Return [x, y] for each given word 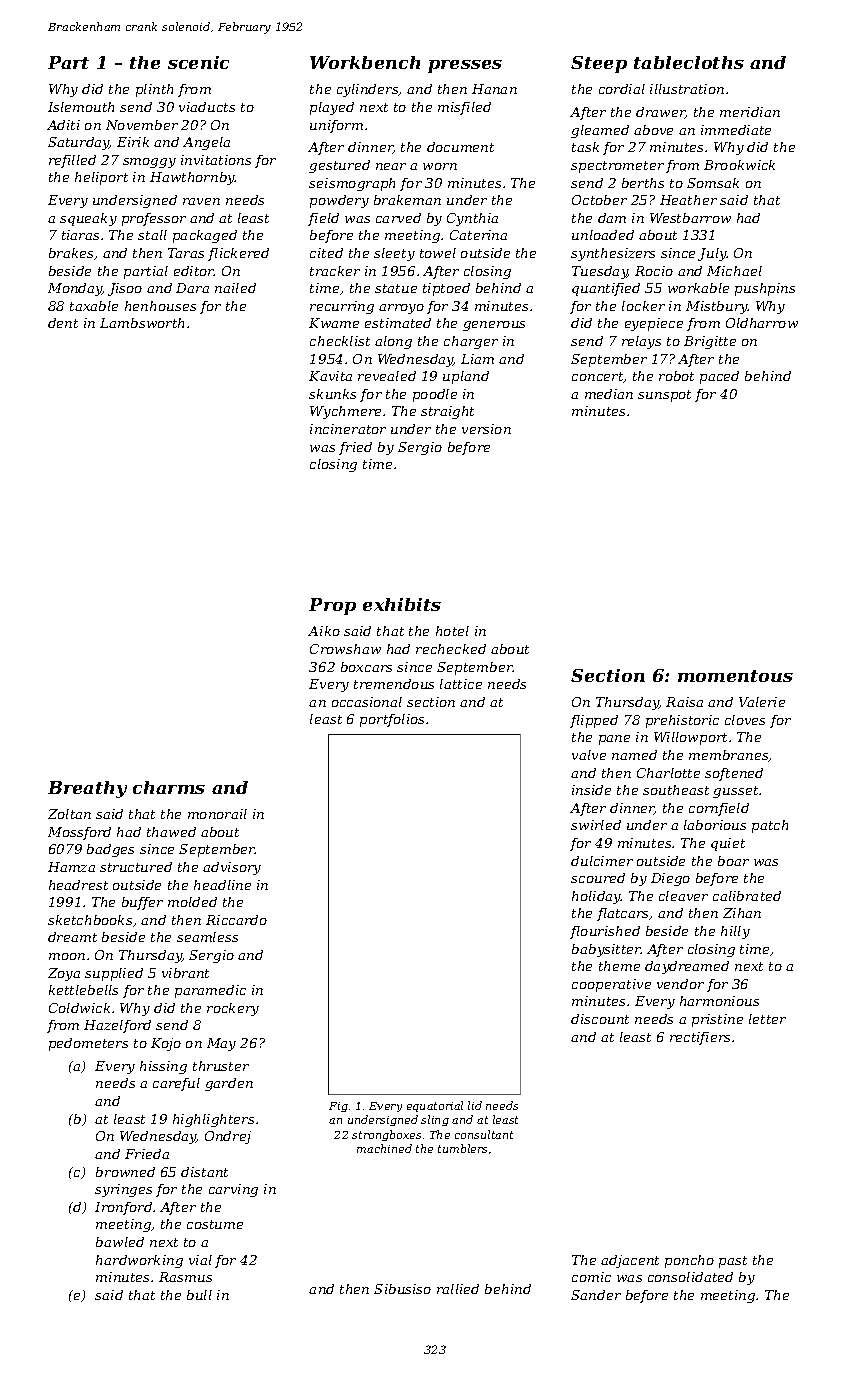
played [332, 108]
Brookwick [739, 165]
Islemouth [81, 107]
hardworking [139, 1261]
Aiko [324, 631]
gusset [735, 792]
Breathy [87, 789]
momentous [735, 676]
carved [398, 218]
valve [589, 755]
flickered [238, 254]
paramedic [210, 991]
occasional [367, 702]
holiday [596, 897]
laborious [715, 825]
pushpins [765, 289]
